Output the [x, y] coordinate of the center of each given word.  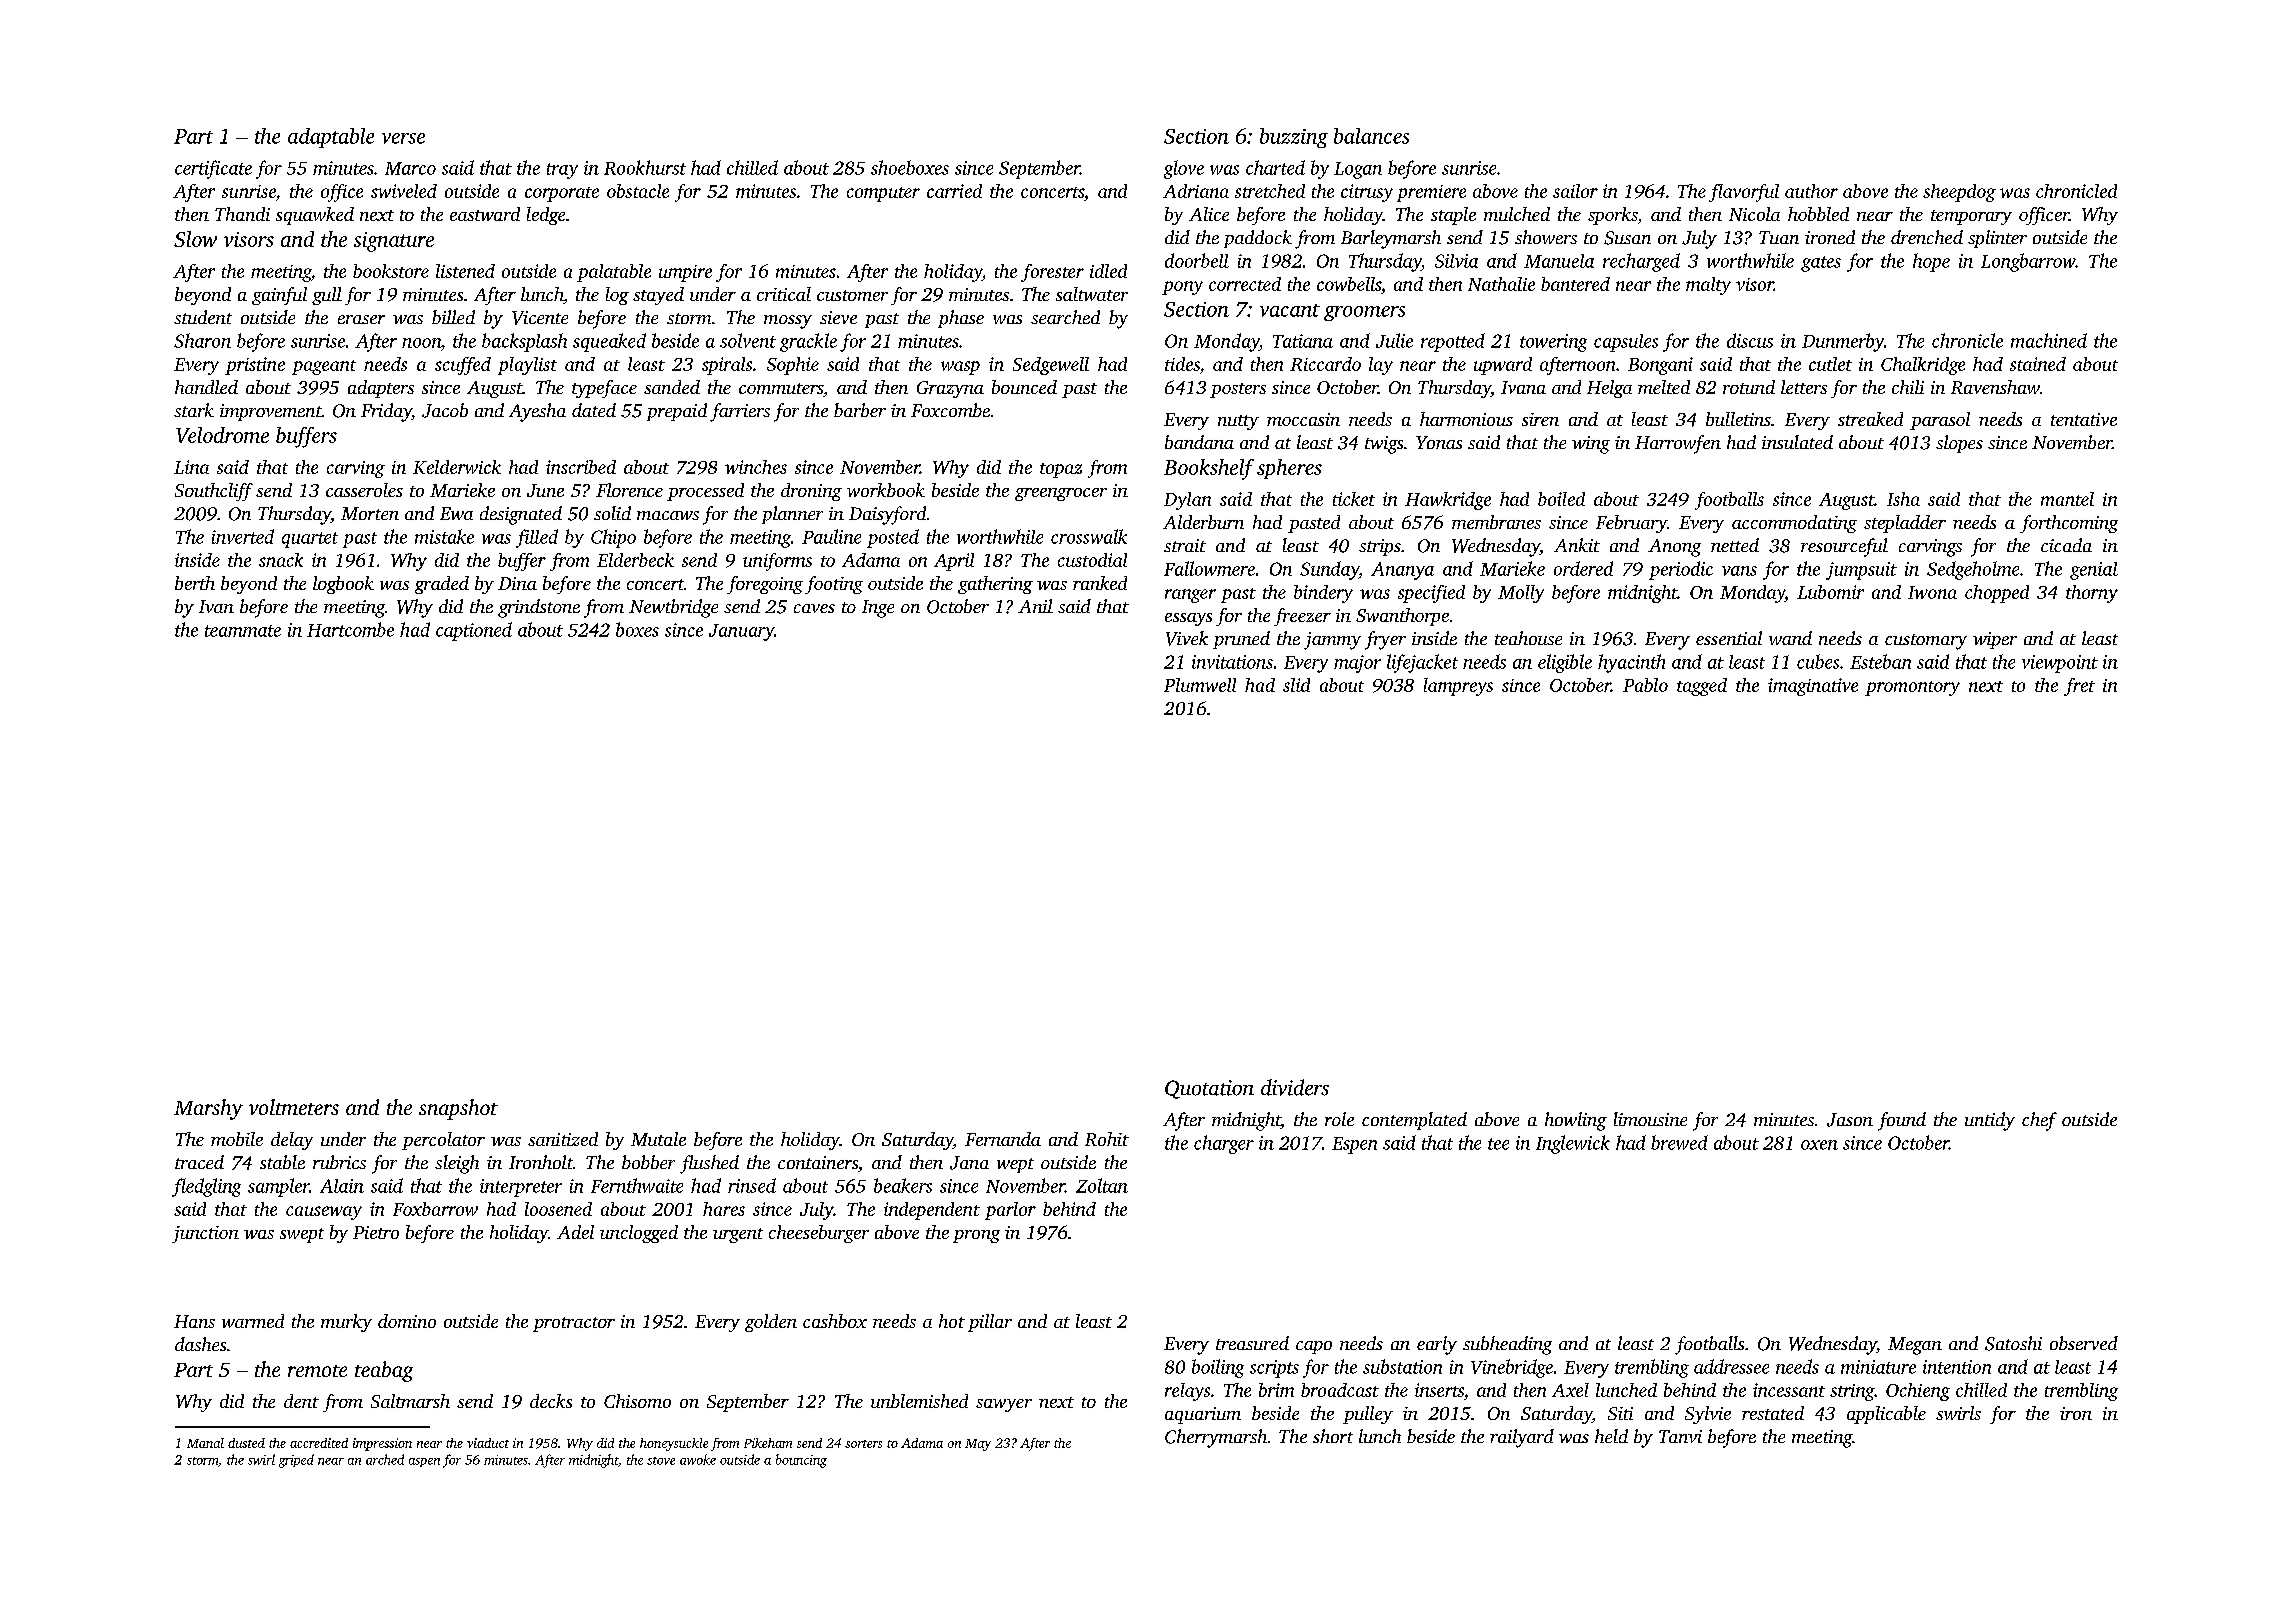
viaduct [488, 1443]
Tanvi [1680, 1436]
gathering [995, 585]
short [1333, 1436]
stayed [658, 296]
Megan [1915, 1346]
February [1631, 524]
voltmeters [294, 1107]
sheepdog [1959, 193]
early [1437, 1345]
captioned [474, 631]
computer [883, 194]
